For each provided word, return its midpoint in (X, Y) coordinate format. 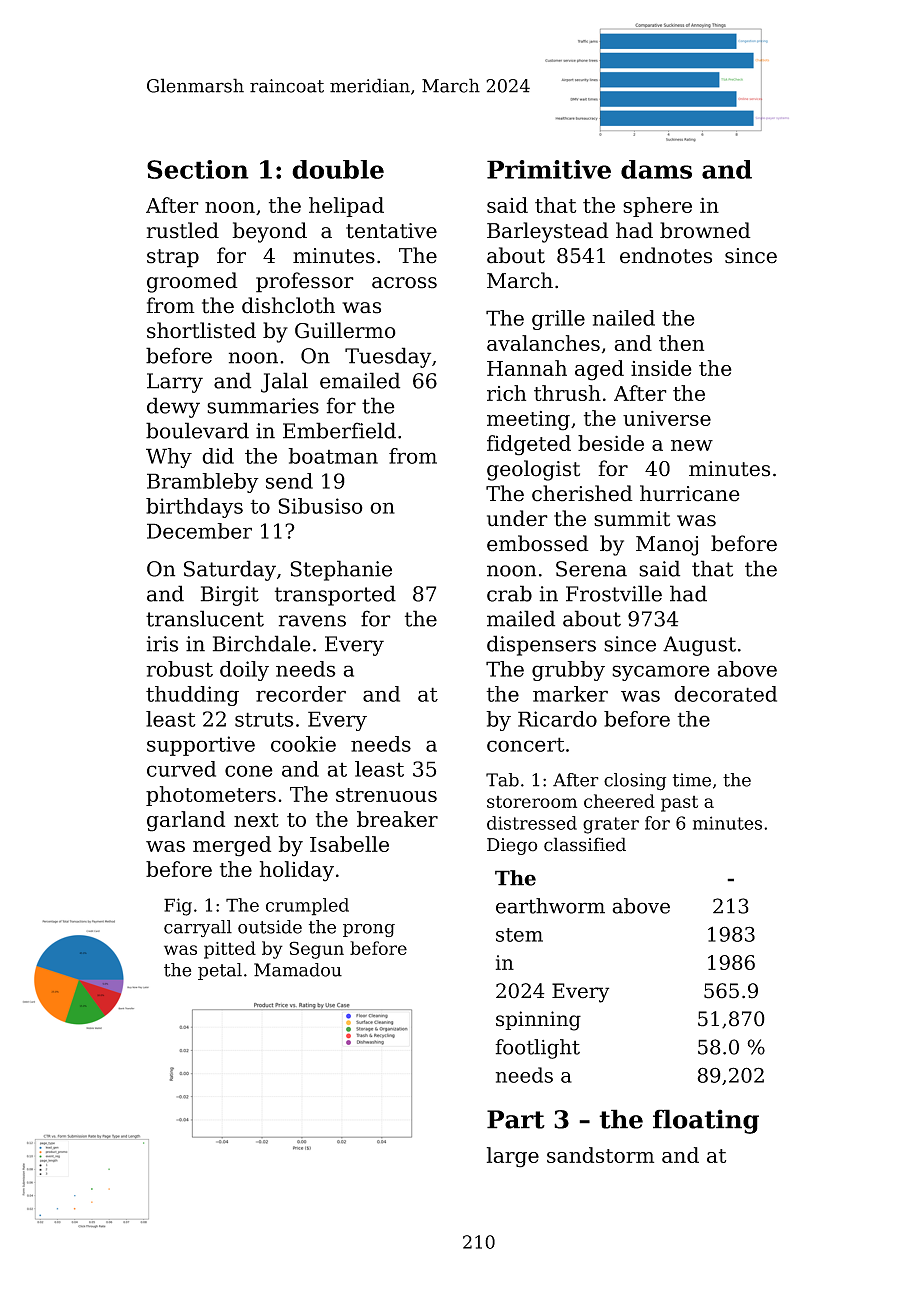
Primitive (549, 169)
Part (516, 1119)
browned (705, 230)
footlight (537, 1049)
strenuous (386, 795)
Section (198, 169)
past (679, 804)
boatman (333, 456)
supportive (201, 746)
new (692, 445)
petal (220, 971)
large (513, 1157)
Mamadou (298, 970)
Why (169, 458)
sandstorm (600, 1155)
